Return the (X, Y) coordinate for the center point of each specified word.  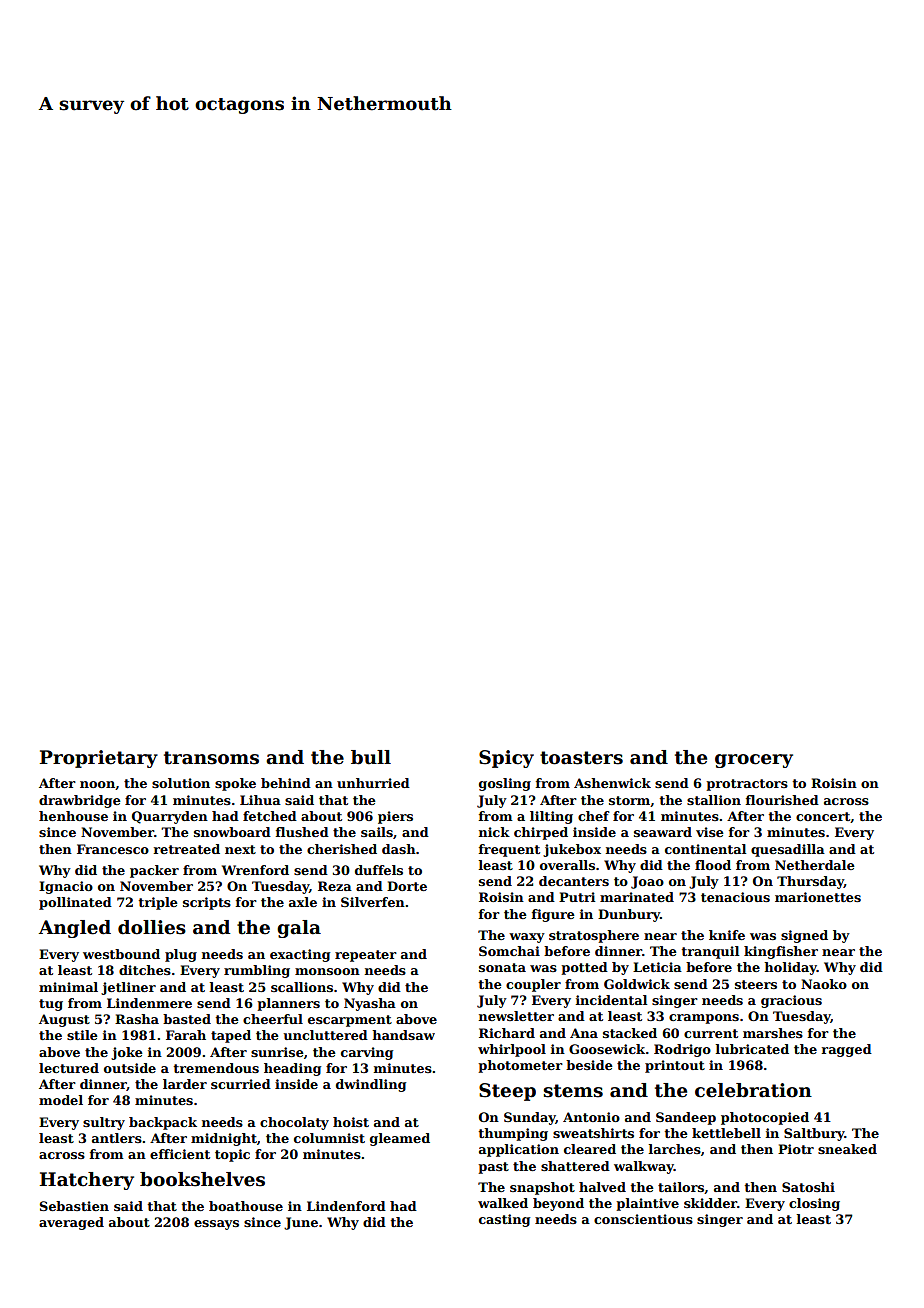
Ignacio (66, 887)
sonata (502, 967)
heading (292, 1069)
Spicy (506, 759)
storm (629, 800)
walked (503, 1203)
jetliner (128, 988)
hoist (351, 1122)
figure (553, 915)
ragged (847, 1050)
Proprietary (99, 759)
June (301, 1223)
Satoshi (808, 1187)
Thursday (810, 882)
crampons (704, 1019)
